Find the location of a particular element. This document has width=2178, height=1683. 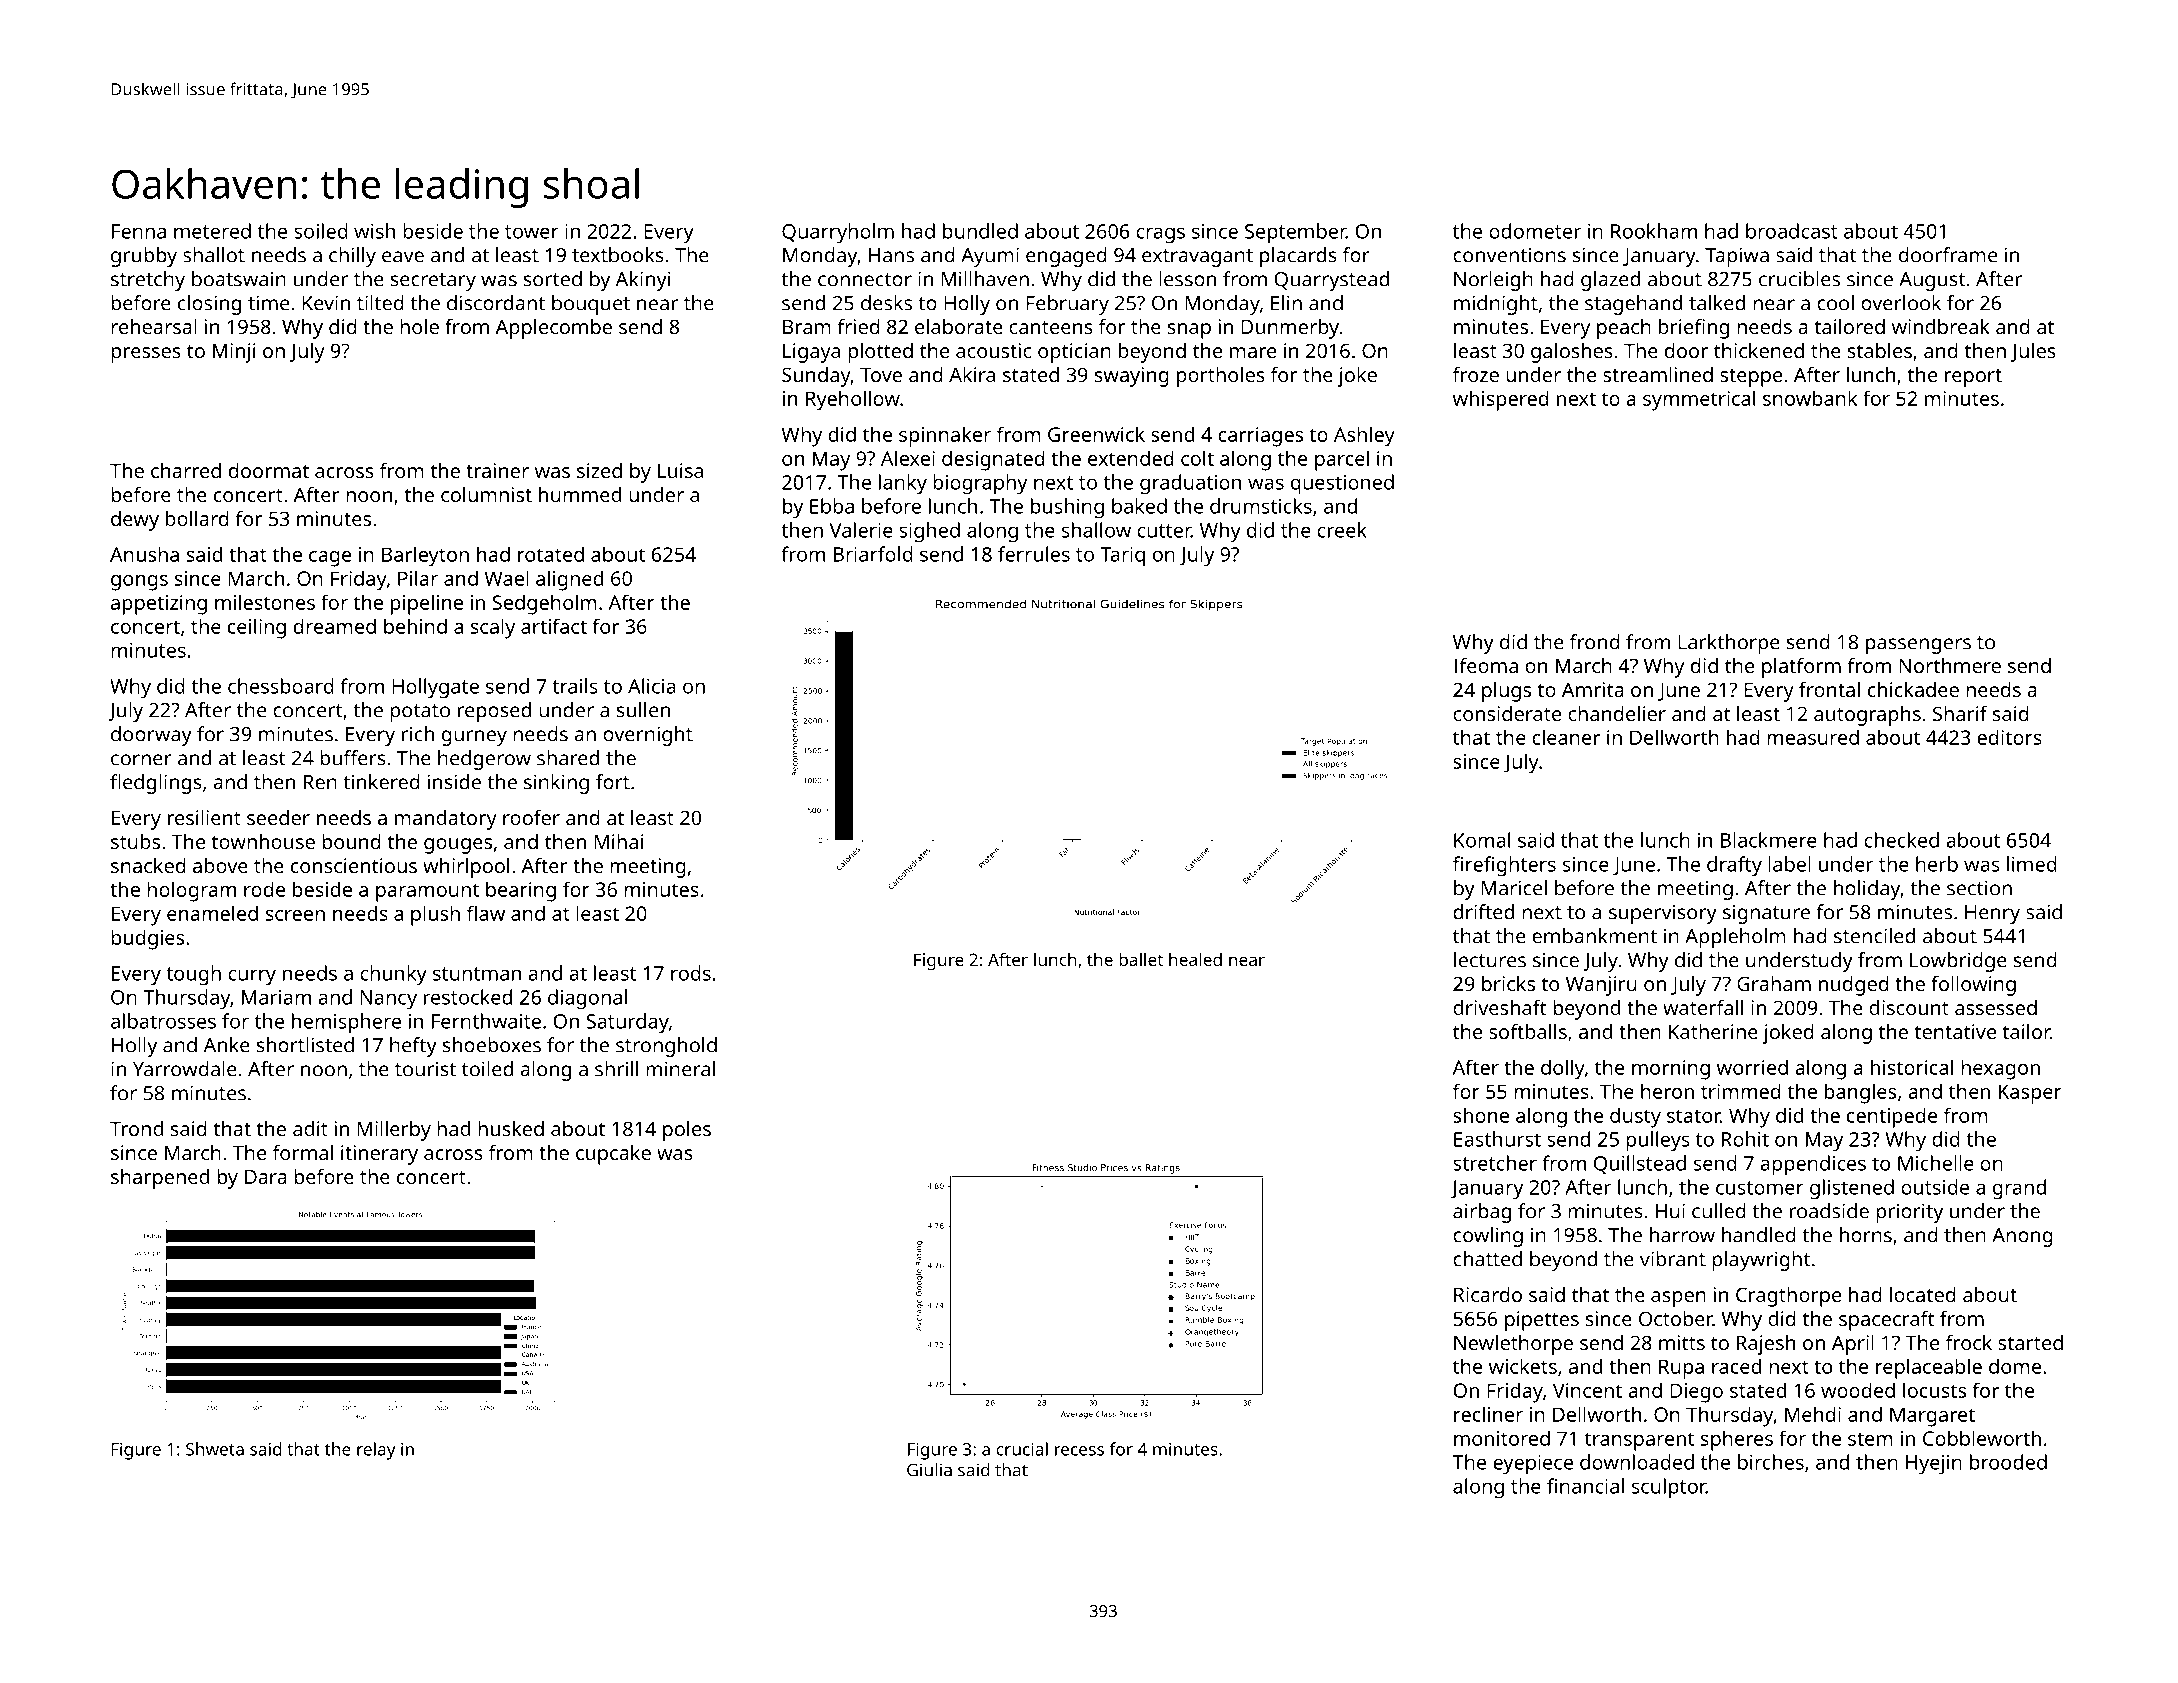

broadcast is located at coordinates (1792, 231).
